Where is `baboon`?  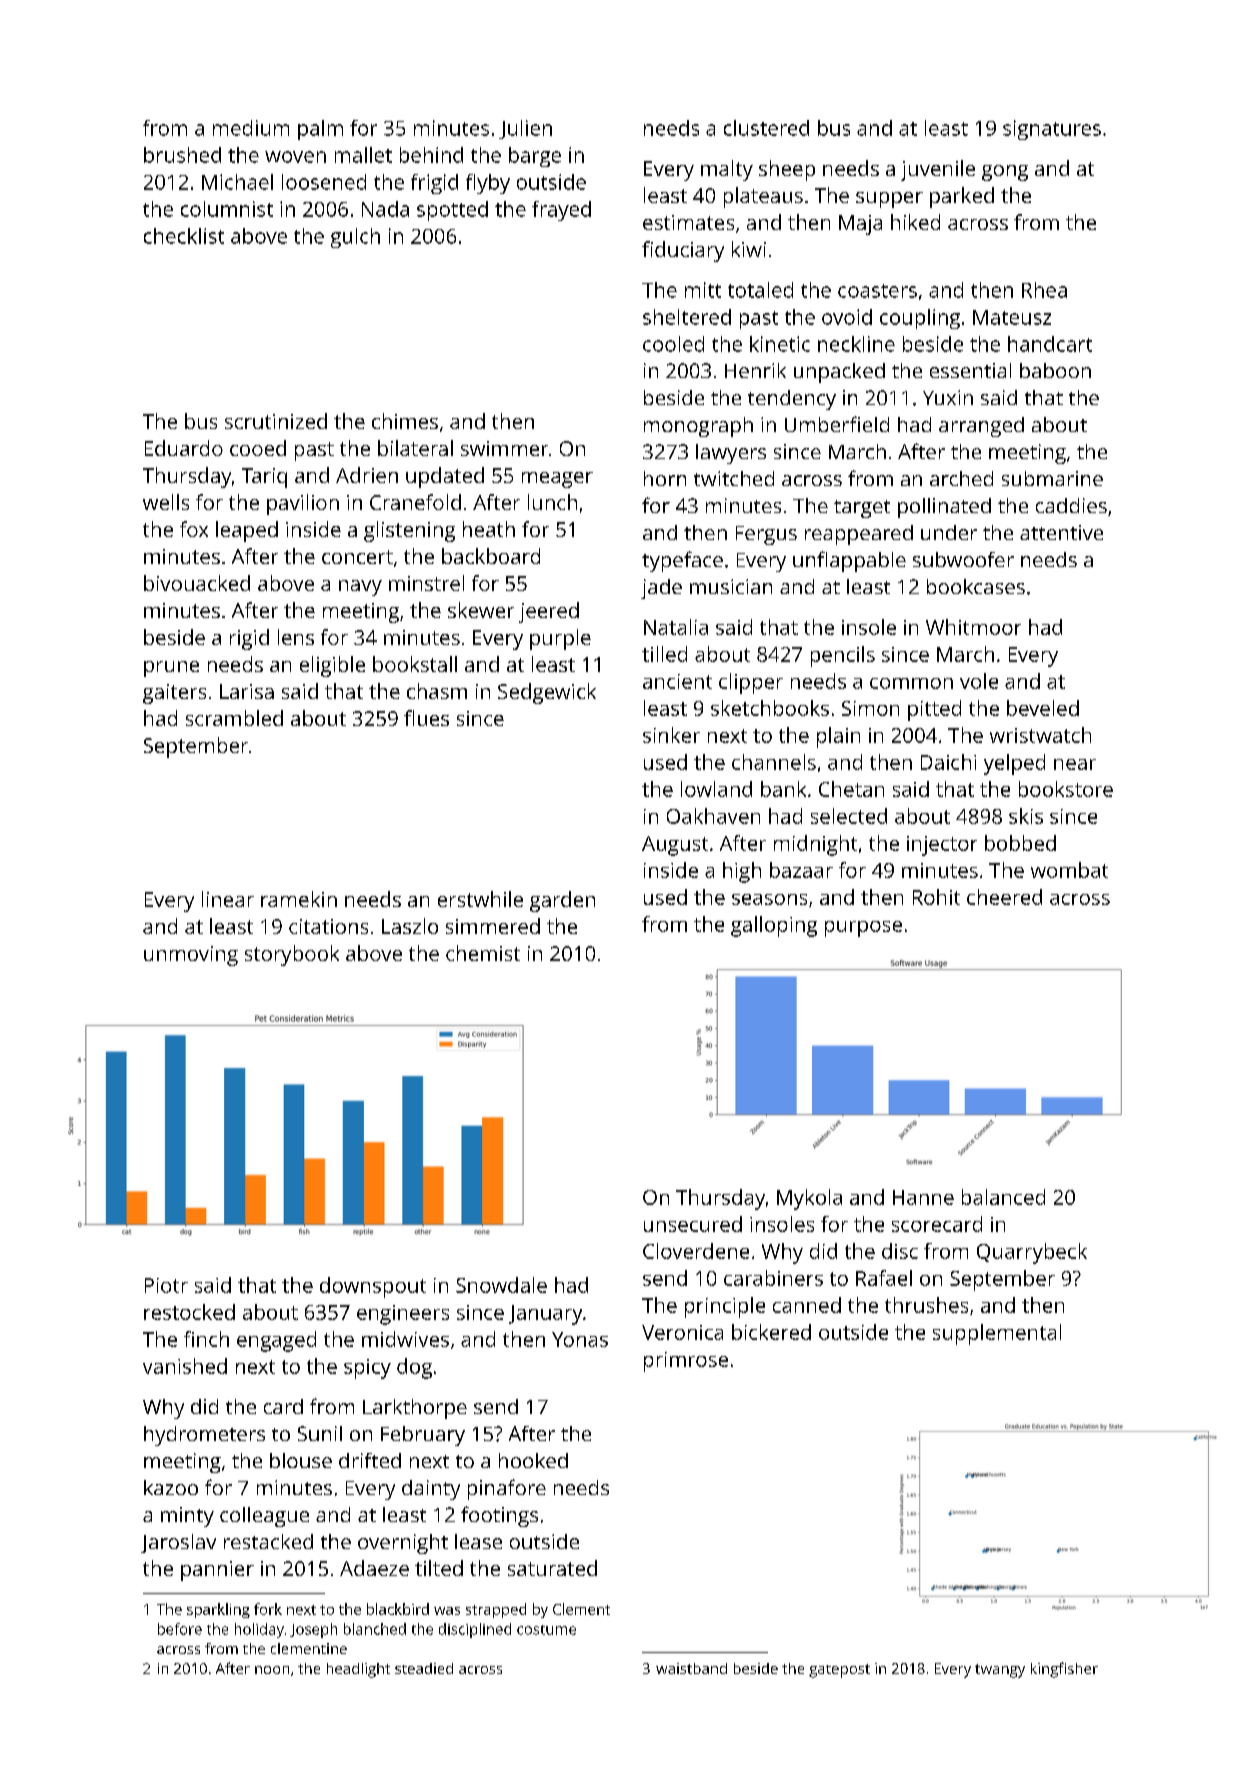
baboon is located at coordinates (1055, 370).
